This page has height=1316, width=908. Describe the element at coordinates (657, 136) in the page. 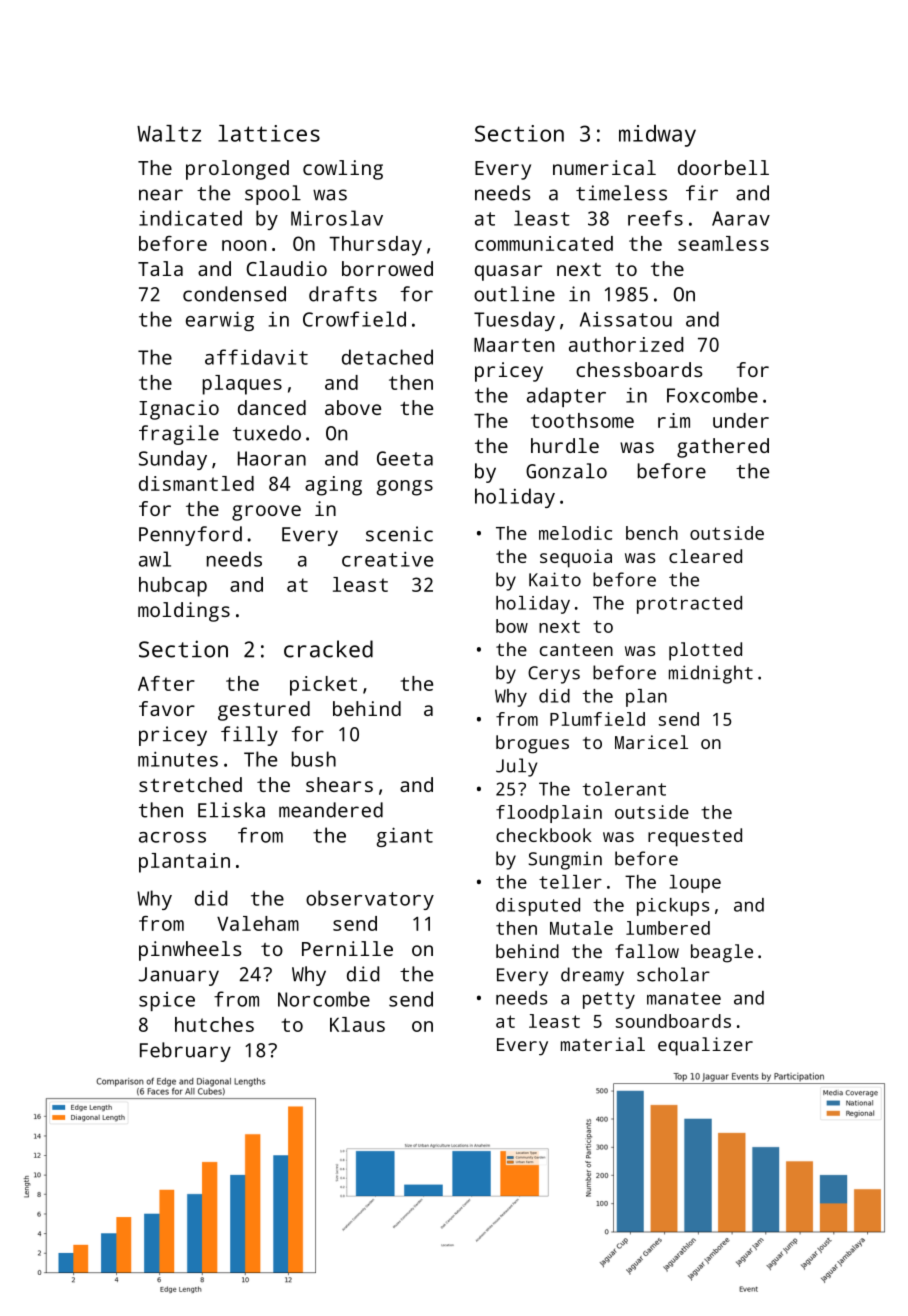

I see `midway` at that location.
